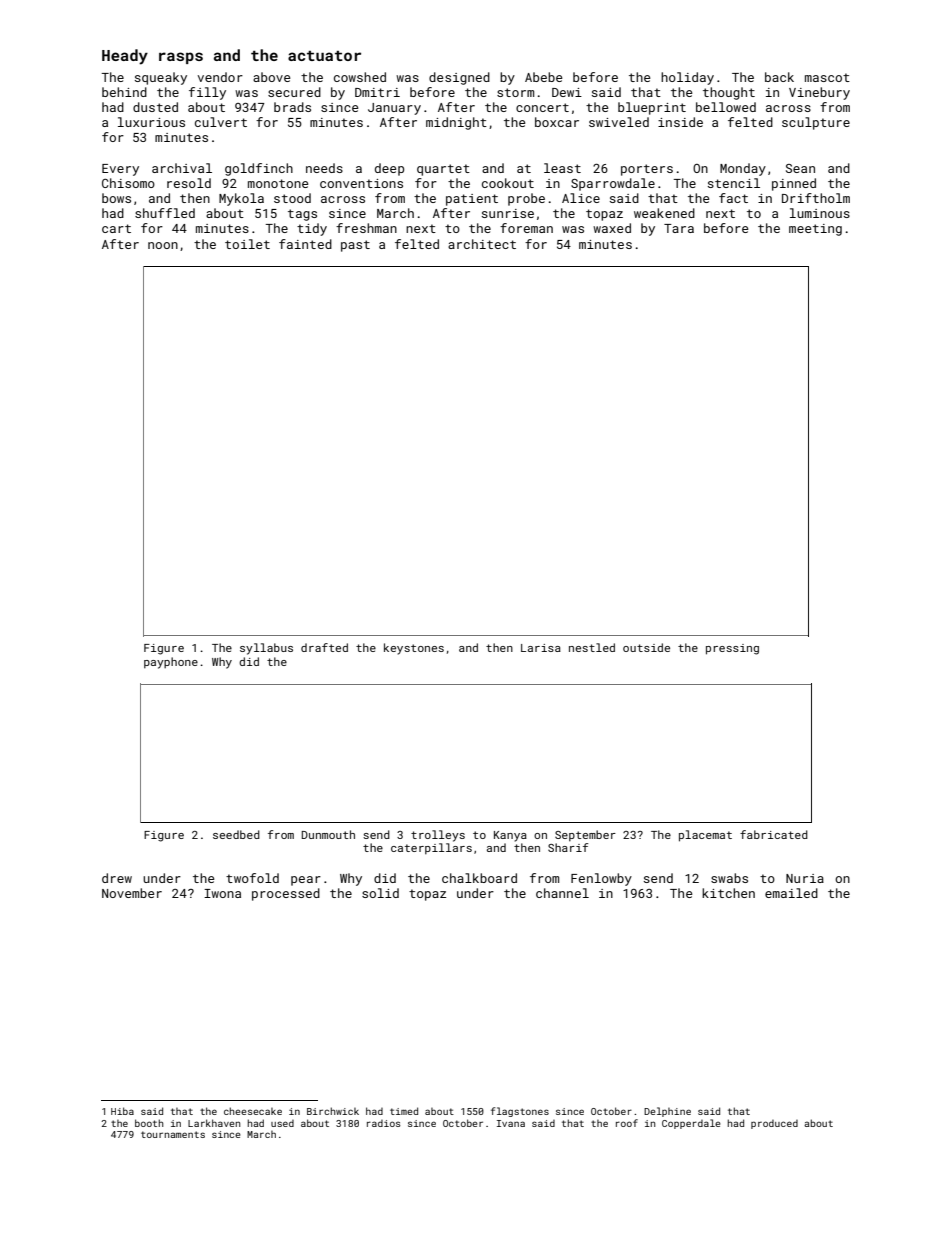  I want to click on produced, so click(774, 1124).
